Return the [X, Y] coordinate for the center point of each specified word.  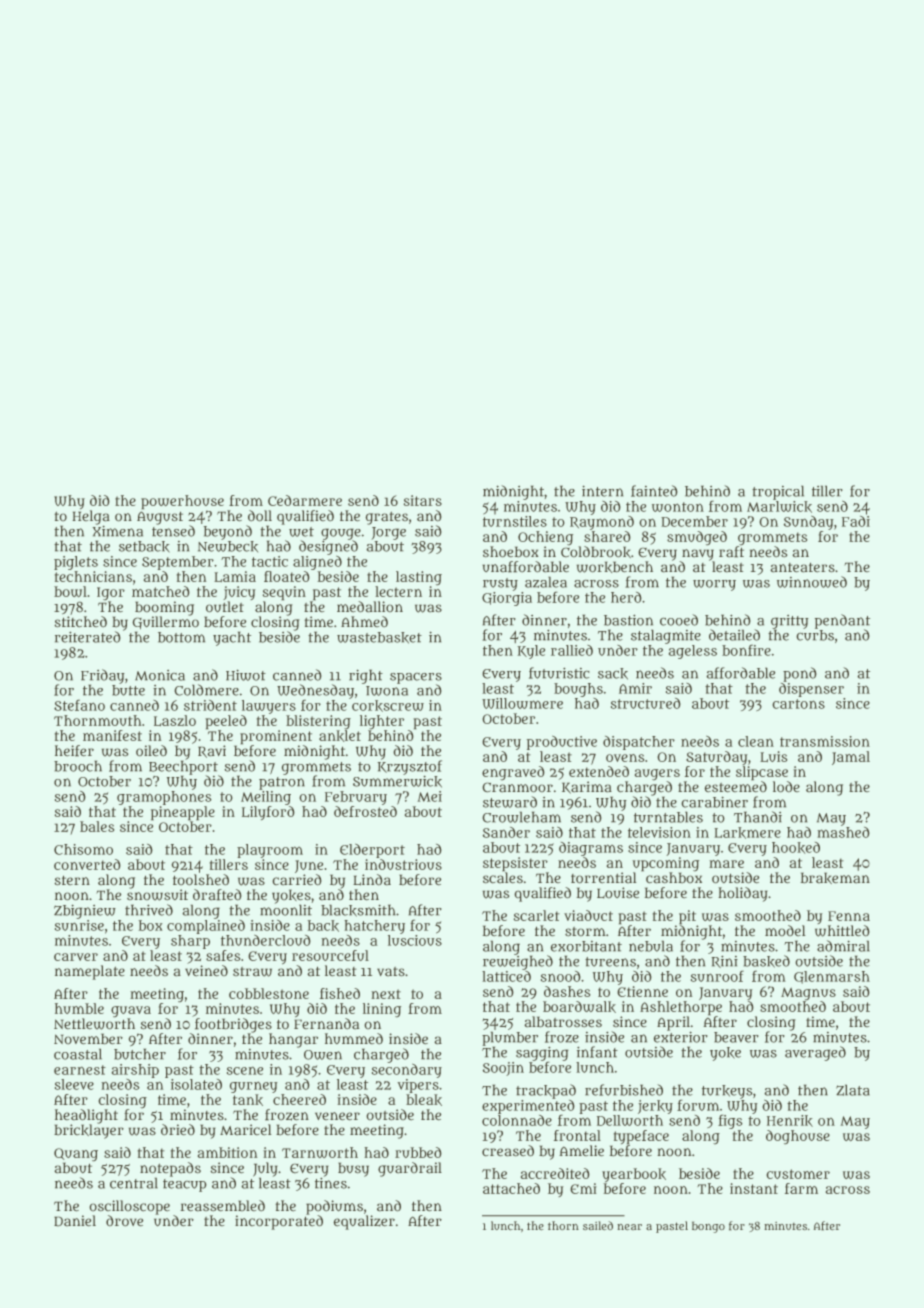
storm [585, 932]
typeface [641, 1137]
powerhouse [182, 502]
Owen [323, 1055]
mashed [843, 832]
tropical [778, 492]
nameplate [90, 972]
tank [248, 1100]
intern [602, 491]
